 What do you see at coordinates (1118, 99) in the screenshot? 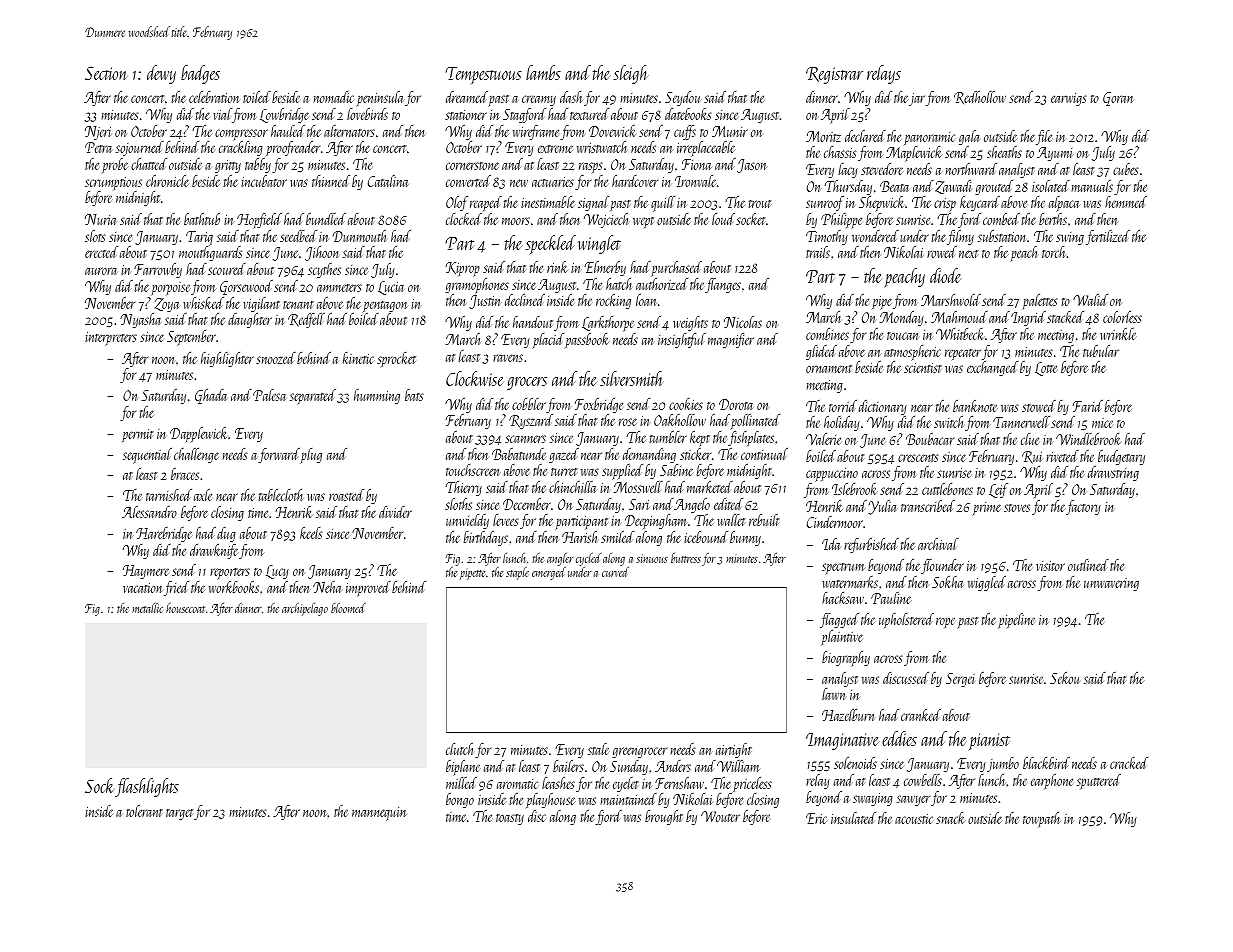
I see `Goran` at bounding box center [1118, 99].
